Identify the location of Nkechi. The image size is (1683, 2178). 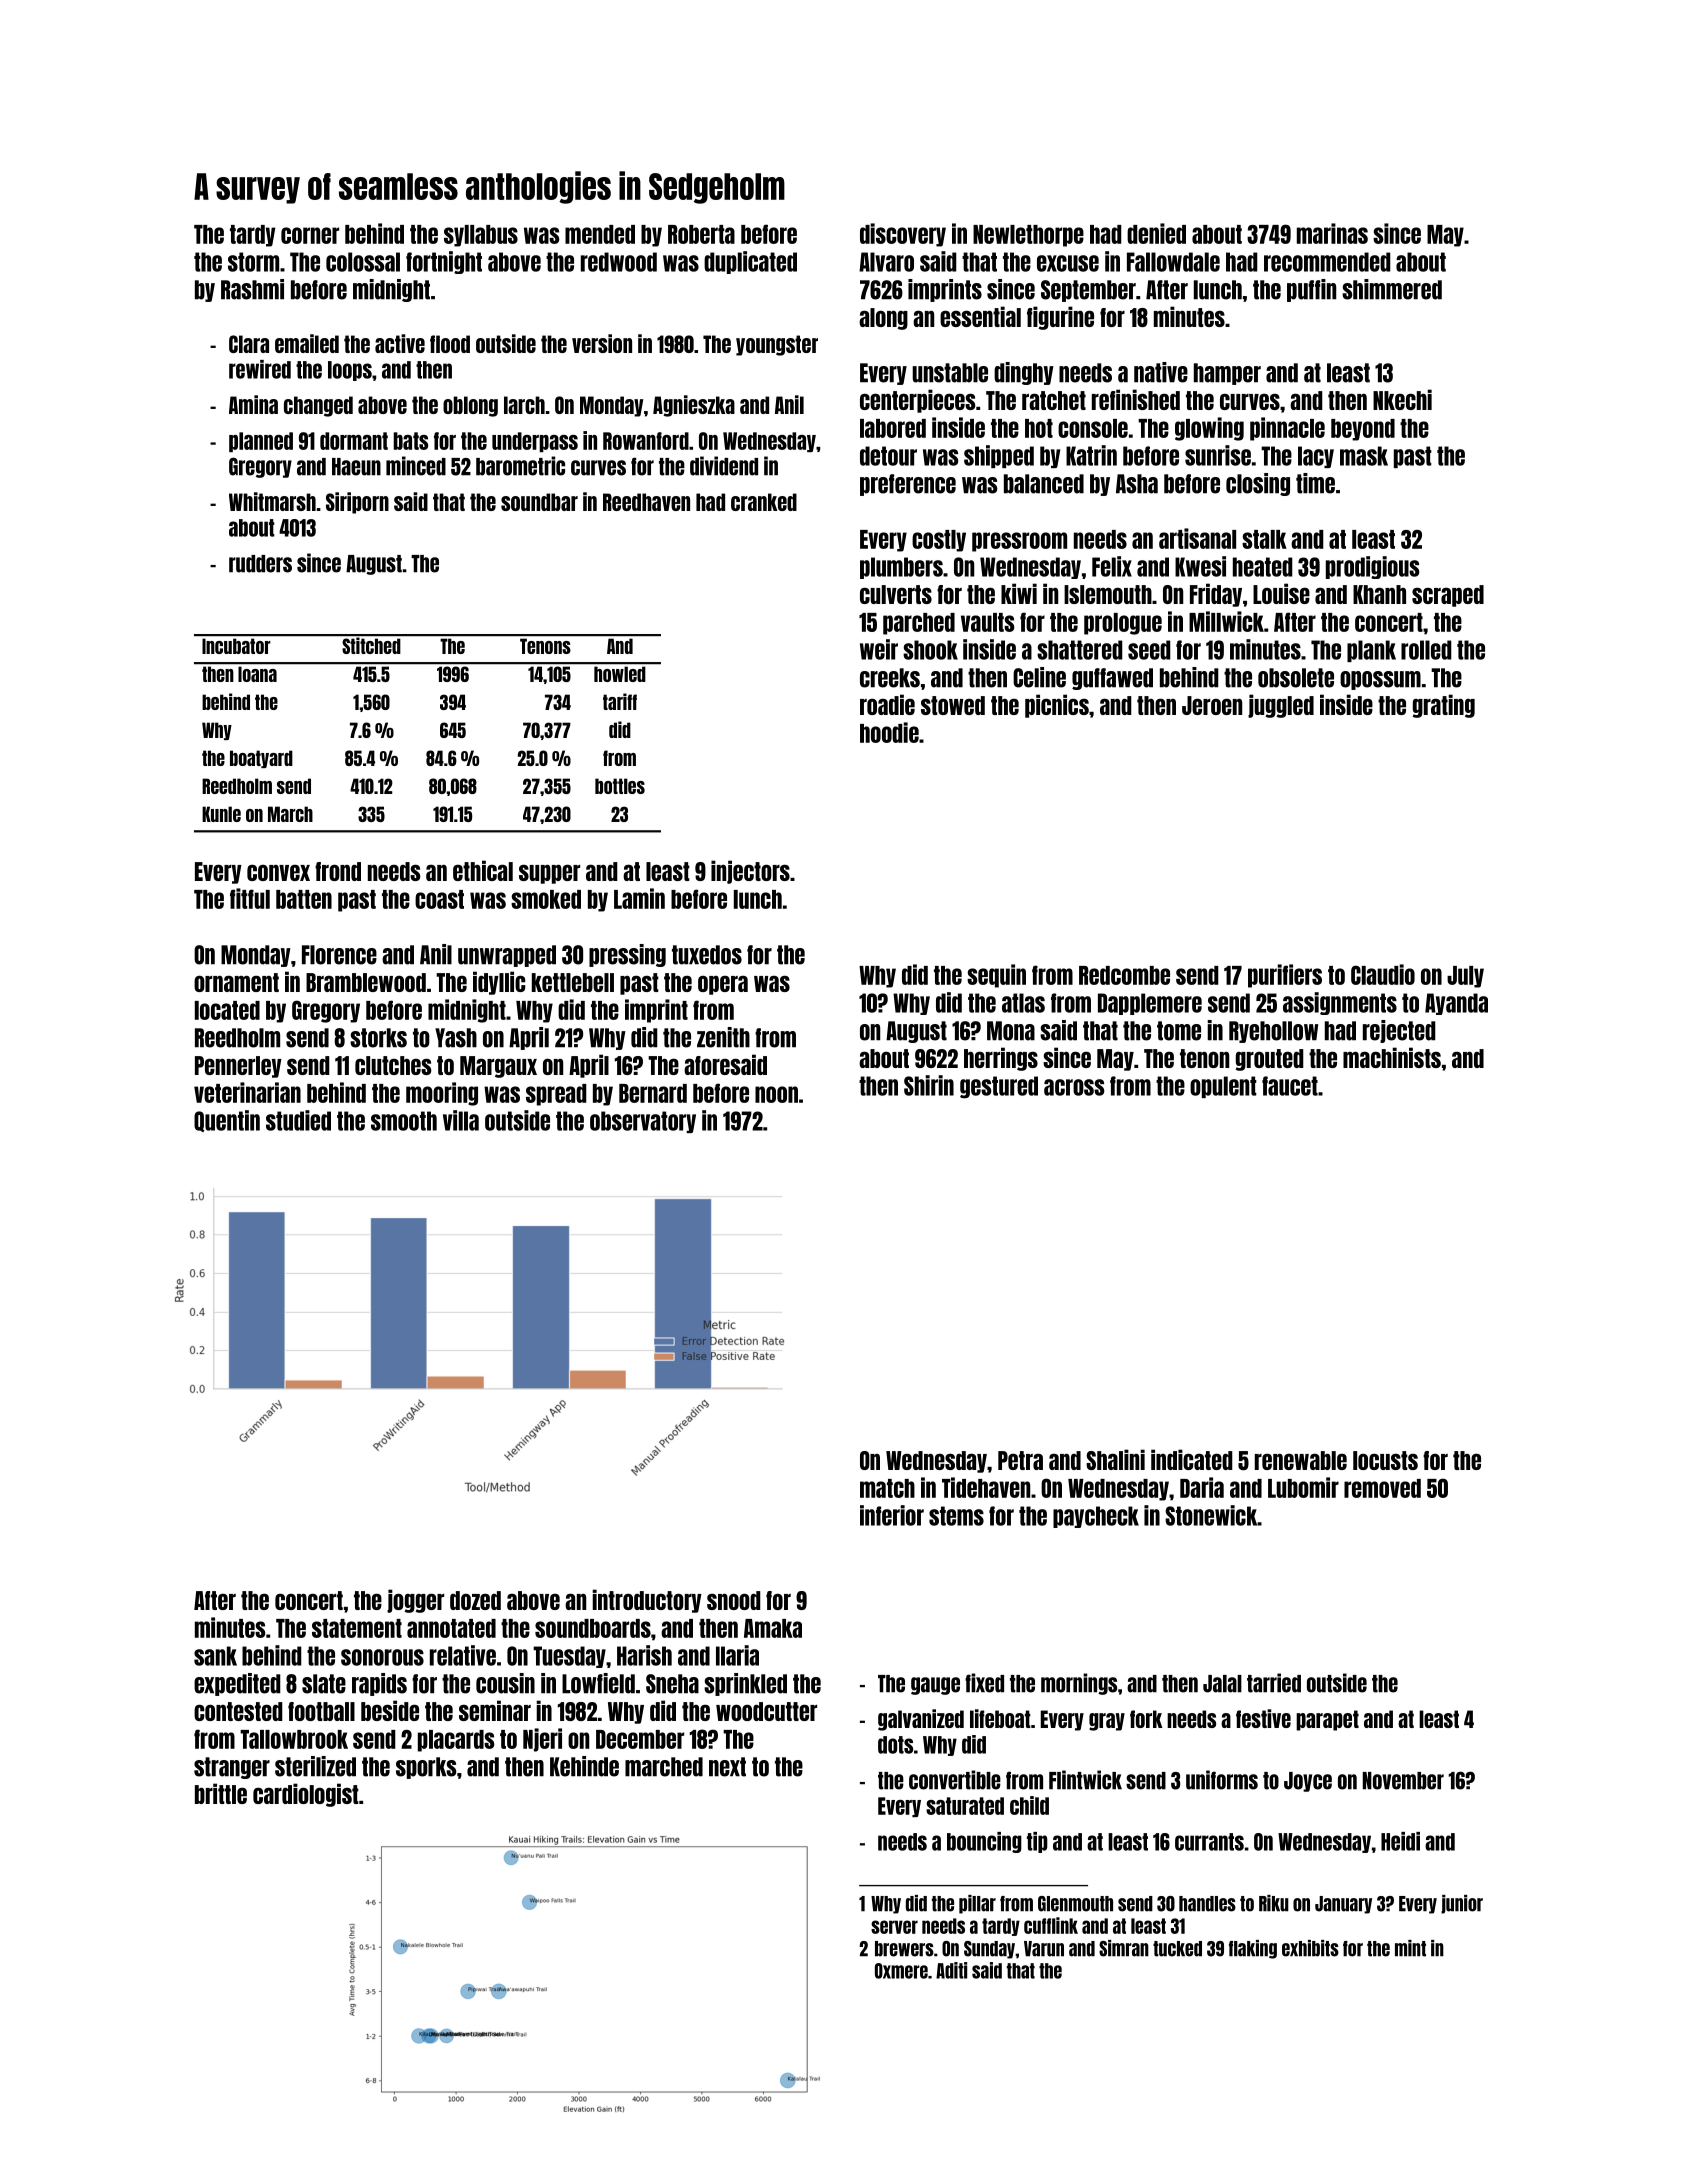
(1402, 399).
